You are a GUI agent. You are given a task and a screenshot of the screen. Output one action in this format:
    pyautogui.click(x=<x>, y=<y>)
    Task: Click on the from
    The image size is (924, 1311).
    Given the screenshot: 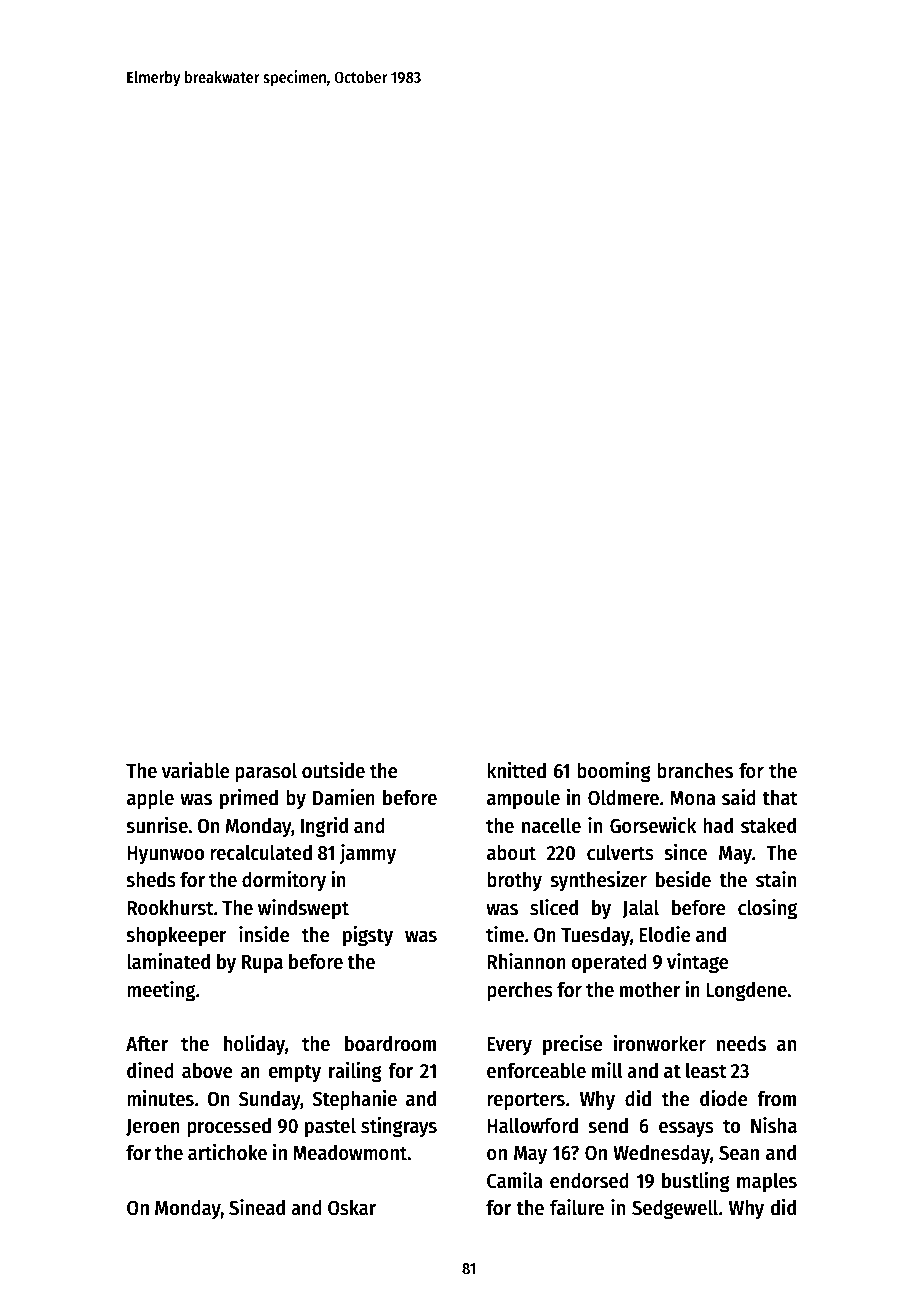 What is the action you would take?
    pyautogui.click(x=776, y=1098)
